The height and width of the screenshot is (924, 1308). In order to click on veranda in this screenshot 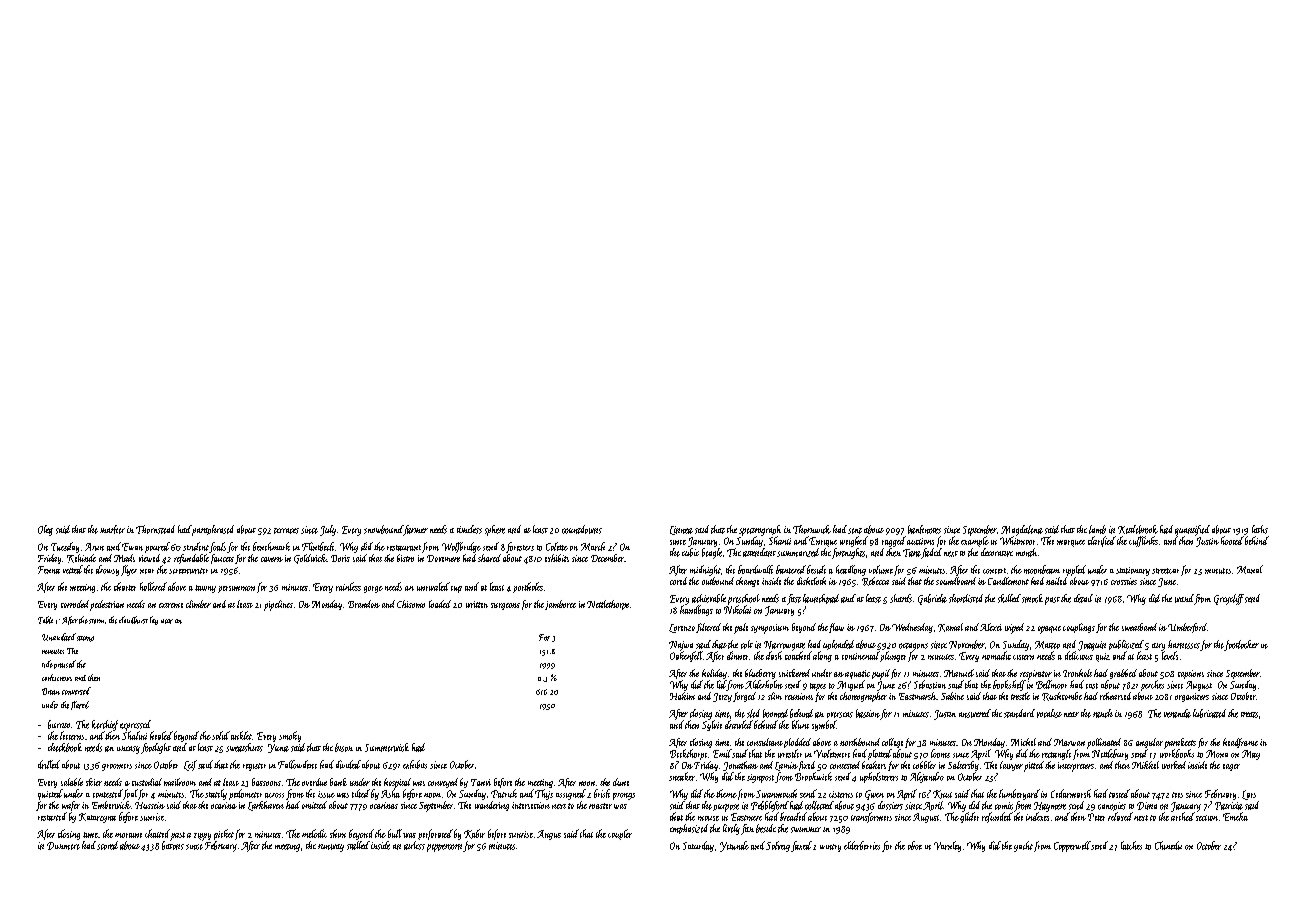, I will do `click(1177, 713)`.
